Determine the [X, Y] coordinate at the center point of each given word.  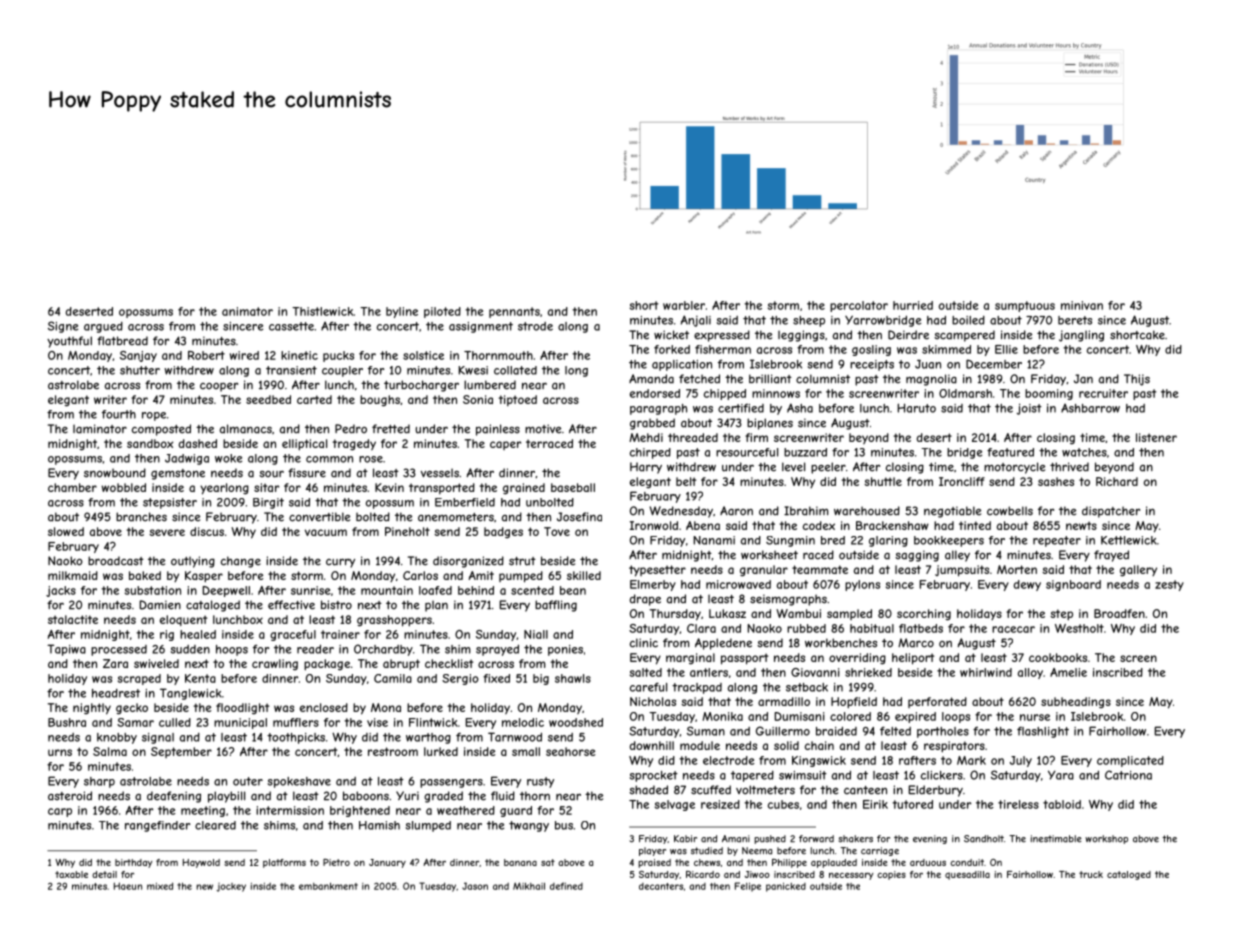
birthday [134, 863]
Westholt [1079, 628]
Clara [701, 628]
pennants [514, 312]
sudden [190, 649]
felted [895, 731]
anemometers [456, 517]
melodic [523, 722]
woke [228, 458]
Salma [110, 751]
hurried [913, 305]
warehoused [867, 511]
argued [103, 327]
